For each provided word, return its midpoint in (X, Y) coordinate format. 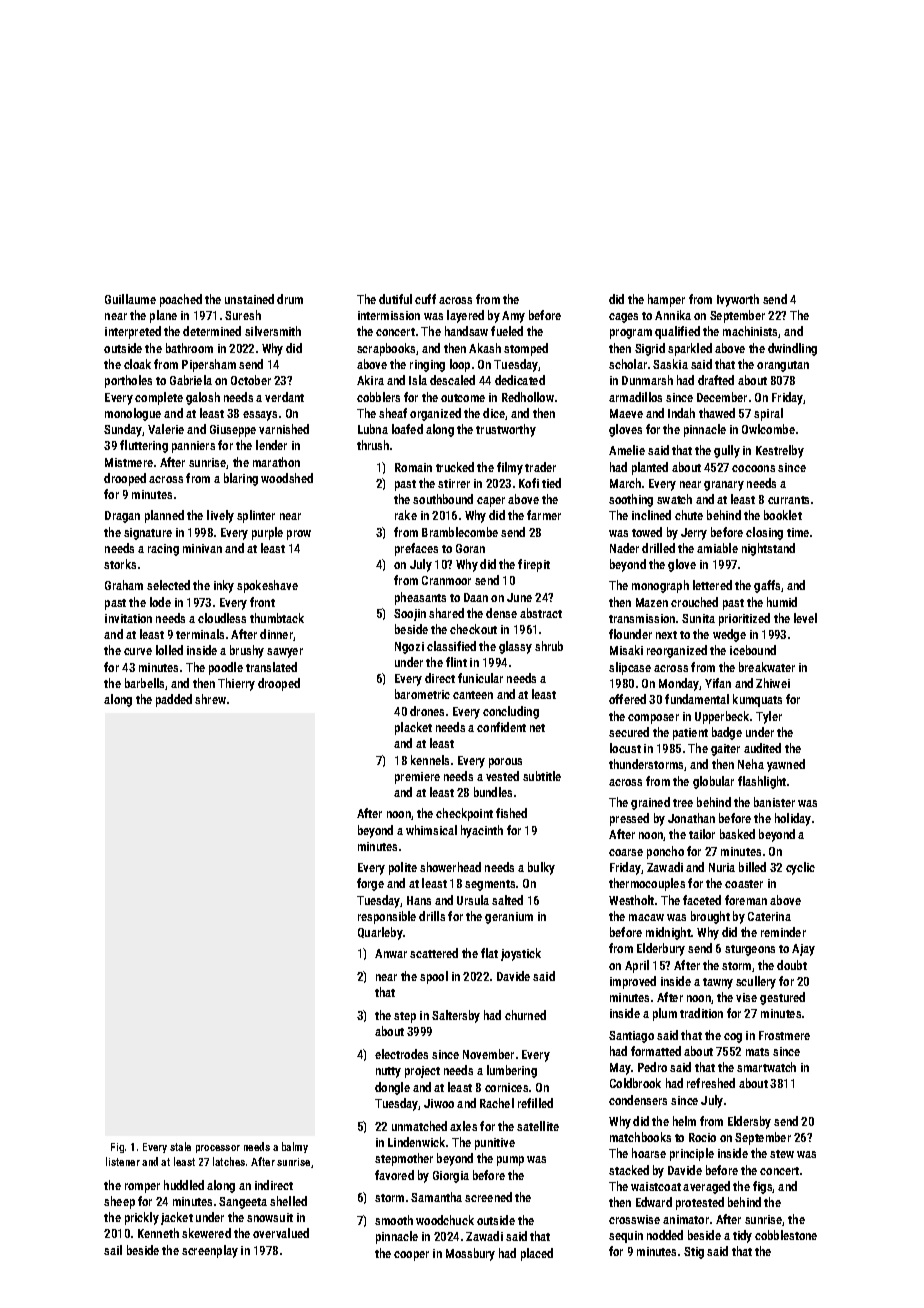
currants (788, 500)
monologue (133, 414)
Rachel (497, 1103)
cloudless (222, 618)
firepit (534, 565)
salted (507, 900)
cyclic (800, 868)
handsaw (466, 331)
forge (370, 884)
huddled (184, 1185)
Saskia (670, 364)
